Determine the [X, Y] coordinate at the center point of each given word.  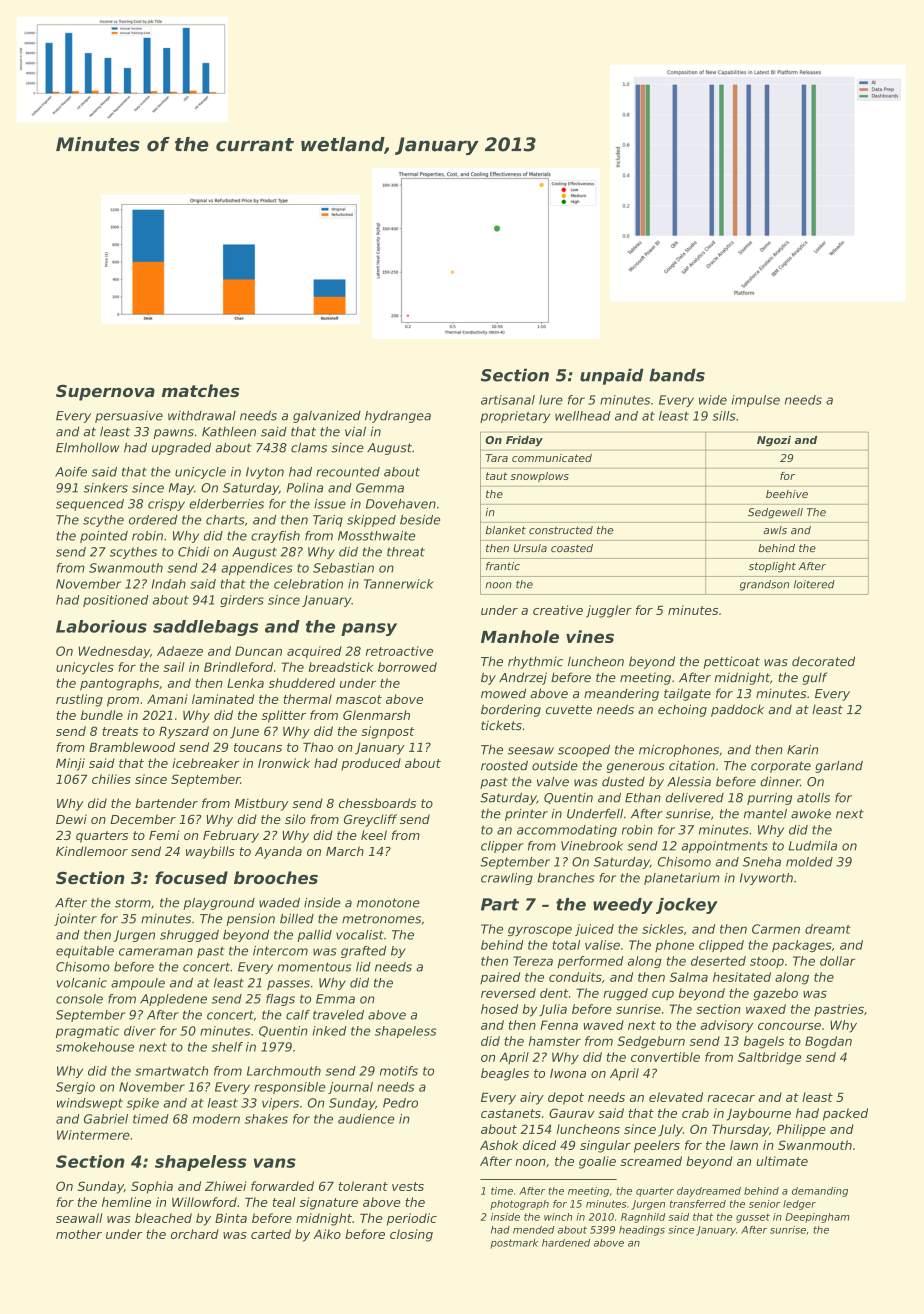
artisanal [508, 400]
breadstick [340, 667]
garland [839, 767]
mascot [359, 699]
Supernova [105, 393]
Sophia [152, 1187]
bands [677, 375]
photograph [519, 1205]
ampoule [138, 984]
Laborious [101, 626]
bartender [166, 803]
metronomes [381, 919]
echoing [682, 710]
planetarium [682, 879]
